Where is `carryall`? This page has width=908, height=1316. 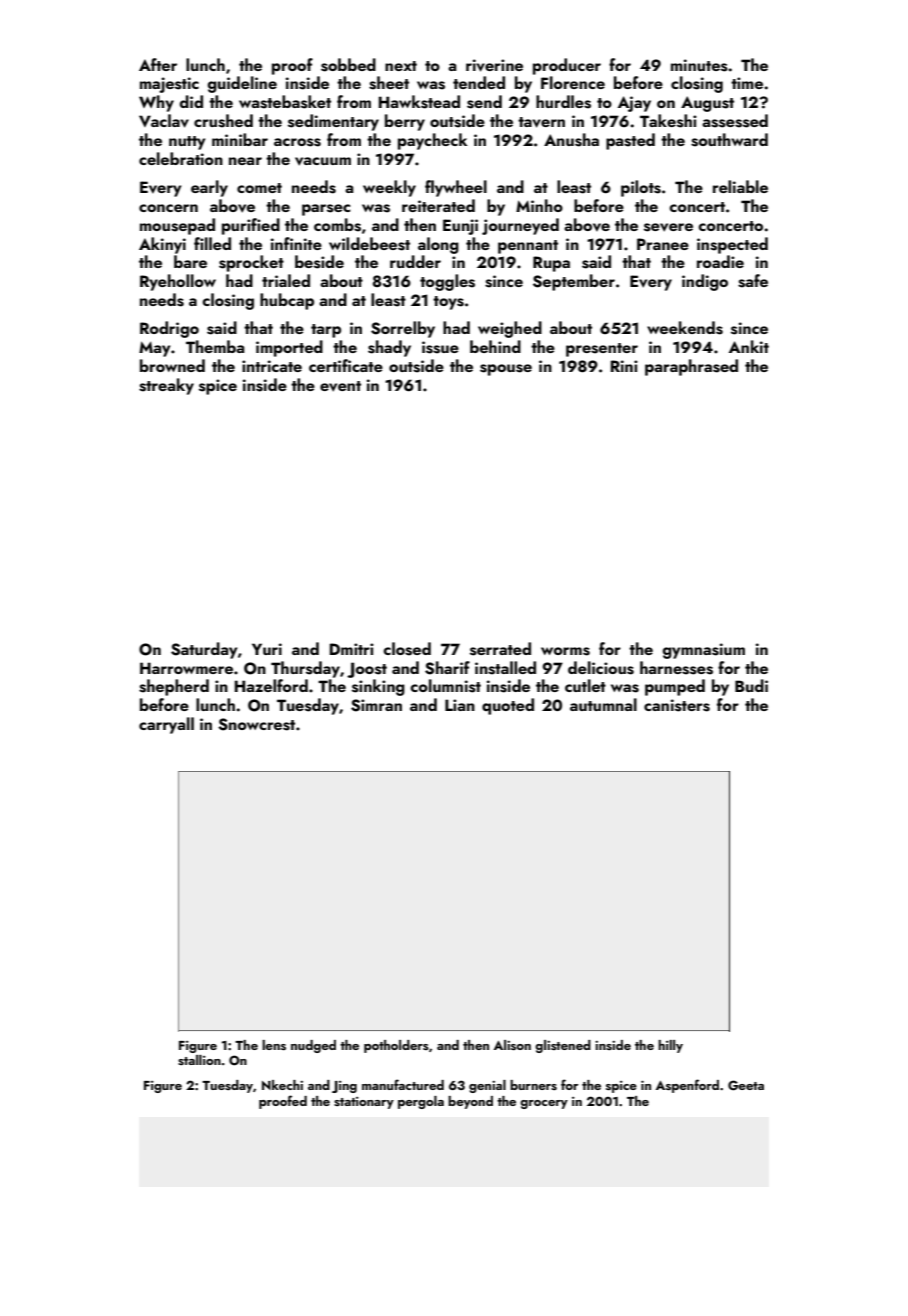
carryall is located at coordinates (166, 725).
